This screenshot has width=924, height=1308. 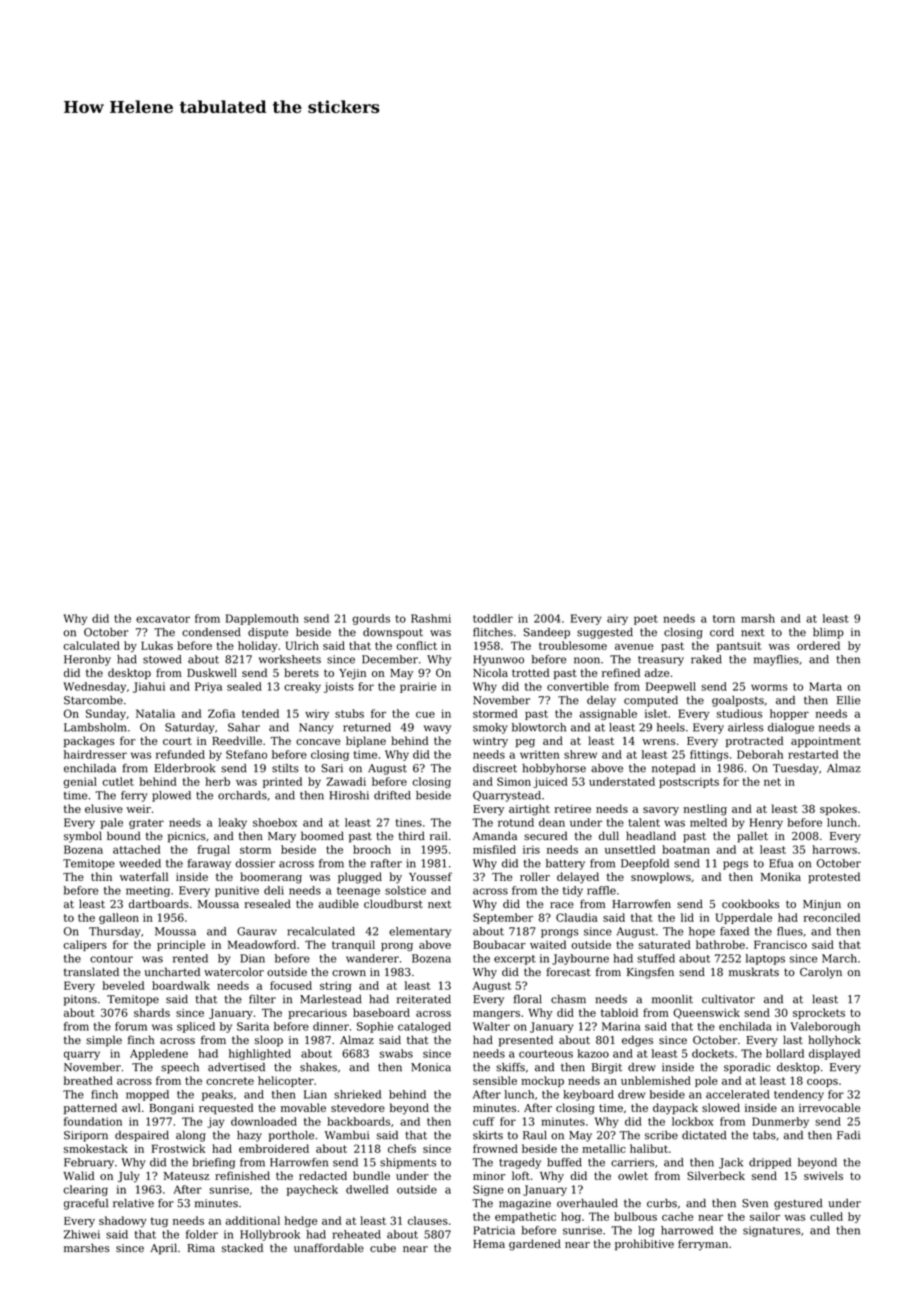 What do you see at coordinates (617, 619) in the screenshot?
I see `airy` at bounding box center [617, 619].
